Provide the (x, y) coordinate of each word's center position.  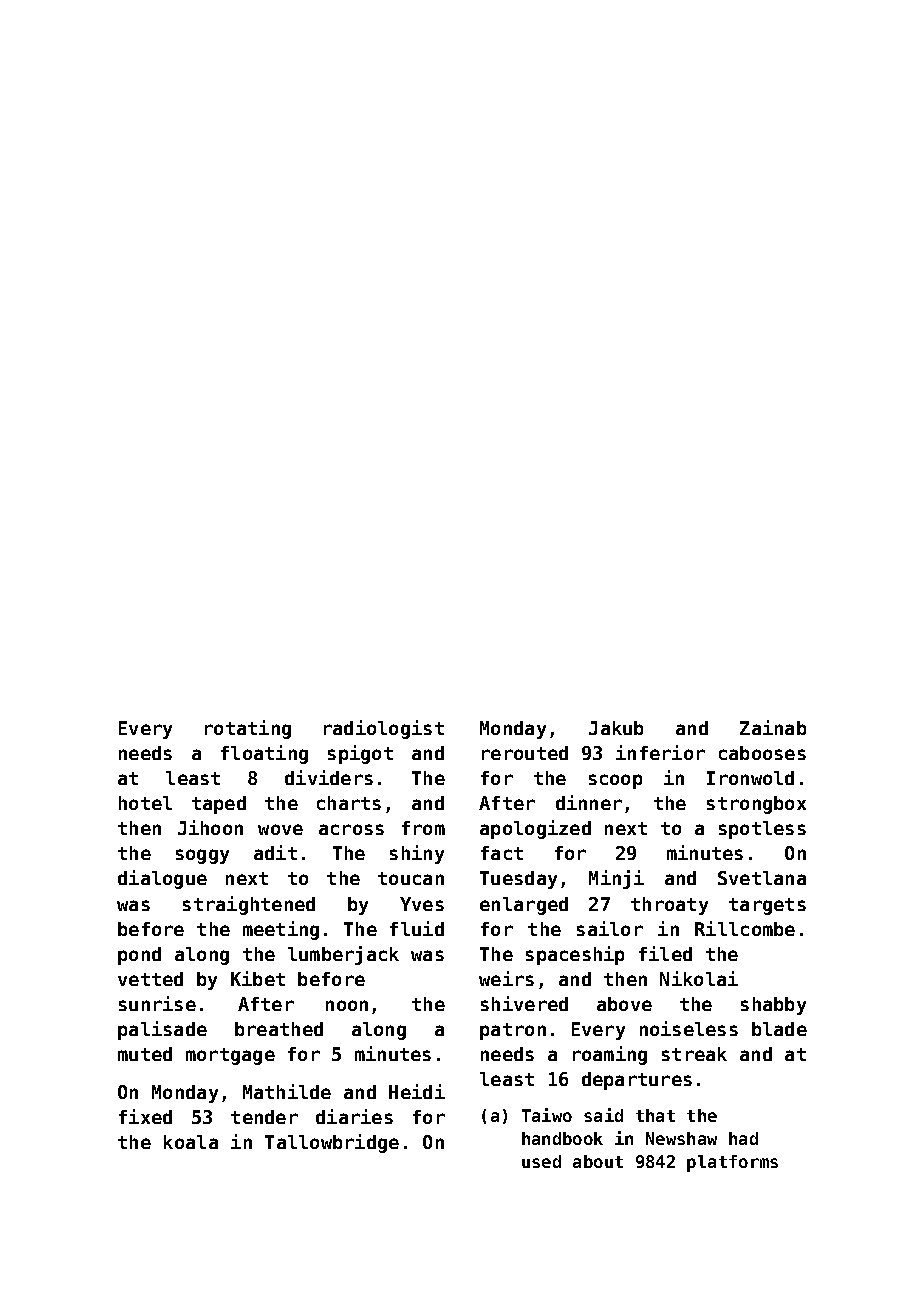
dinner (589, 802)
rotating (248, 729)
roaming (610, 1055)
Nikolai (699, 978)
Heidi (417, 1091)
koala (191, 1142)
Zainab (773, 727)
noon (347, 1005)
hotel (145, 803)
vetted (150, 979)
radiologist (384, 729)
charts (349, 803)
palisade (162, 1030)
